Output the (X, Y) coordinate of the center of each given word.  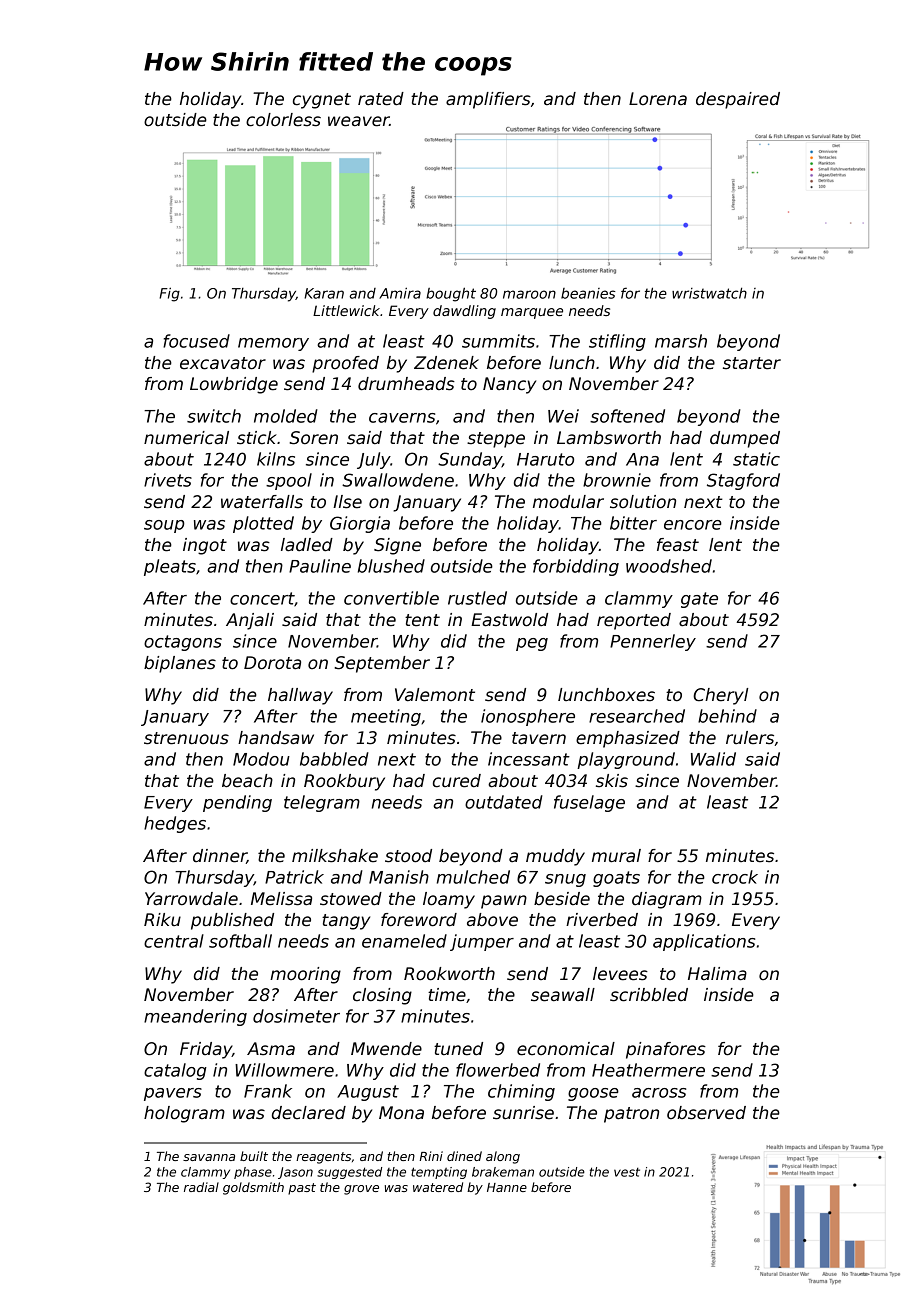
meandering (195, 1017)
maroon (529, 294)
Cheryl (720, 696)
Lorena (658, 99)
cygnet (322, 101)
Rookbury (344, 782)
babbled (334, 759)
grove (361, 1190)
